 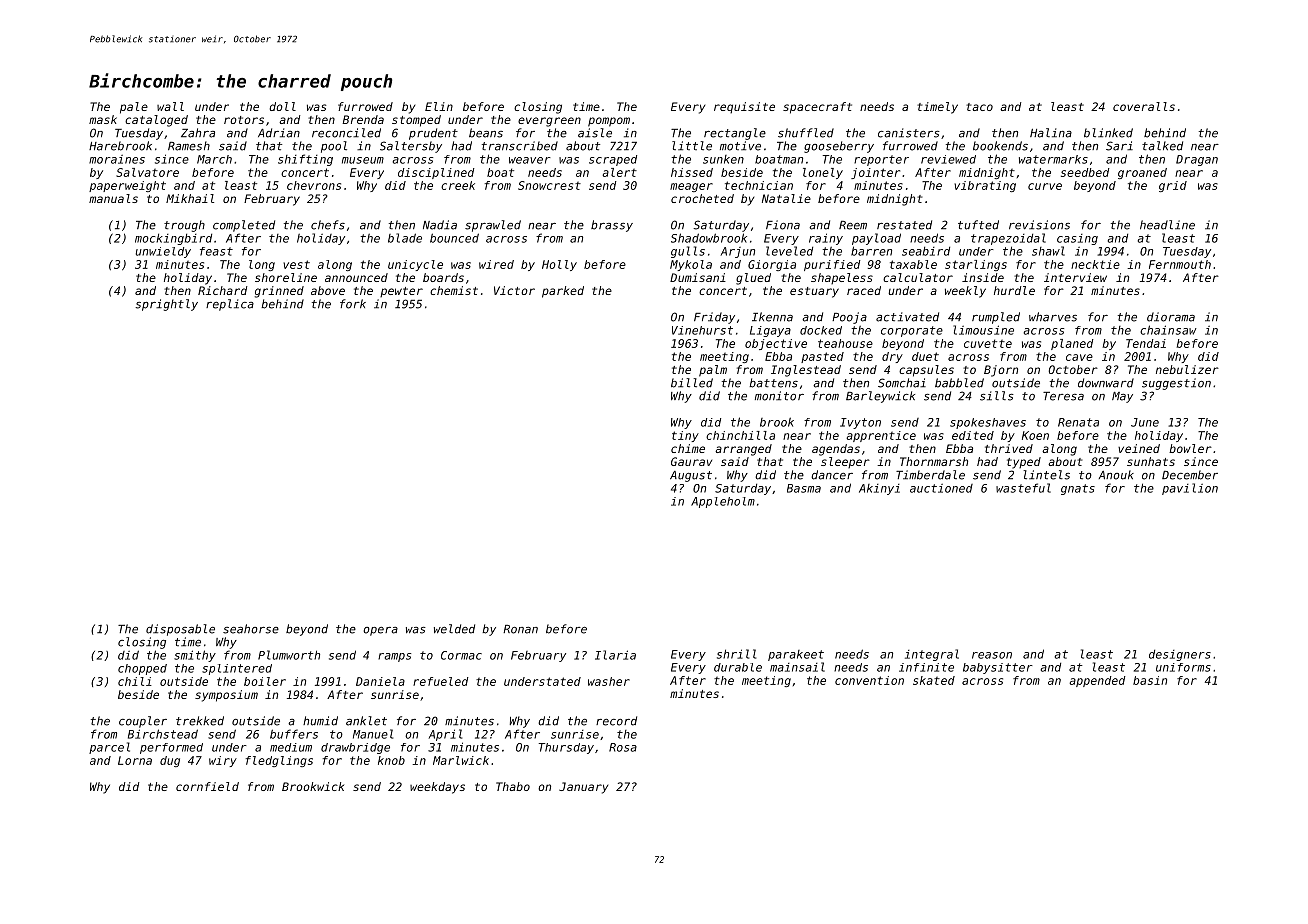 I want to click on chili, so click(x=135, y=681).
